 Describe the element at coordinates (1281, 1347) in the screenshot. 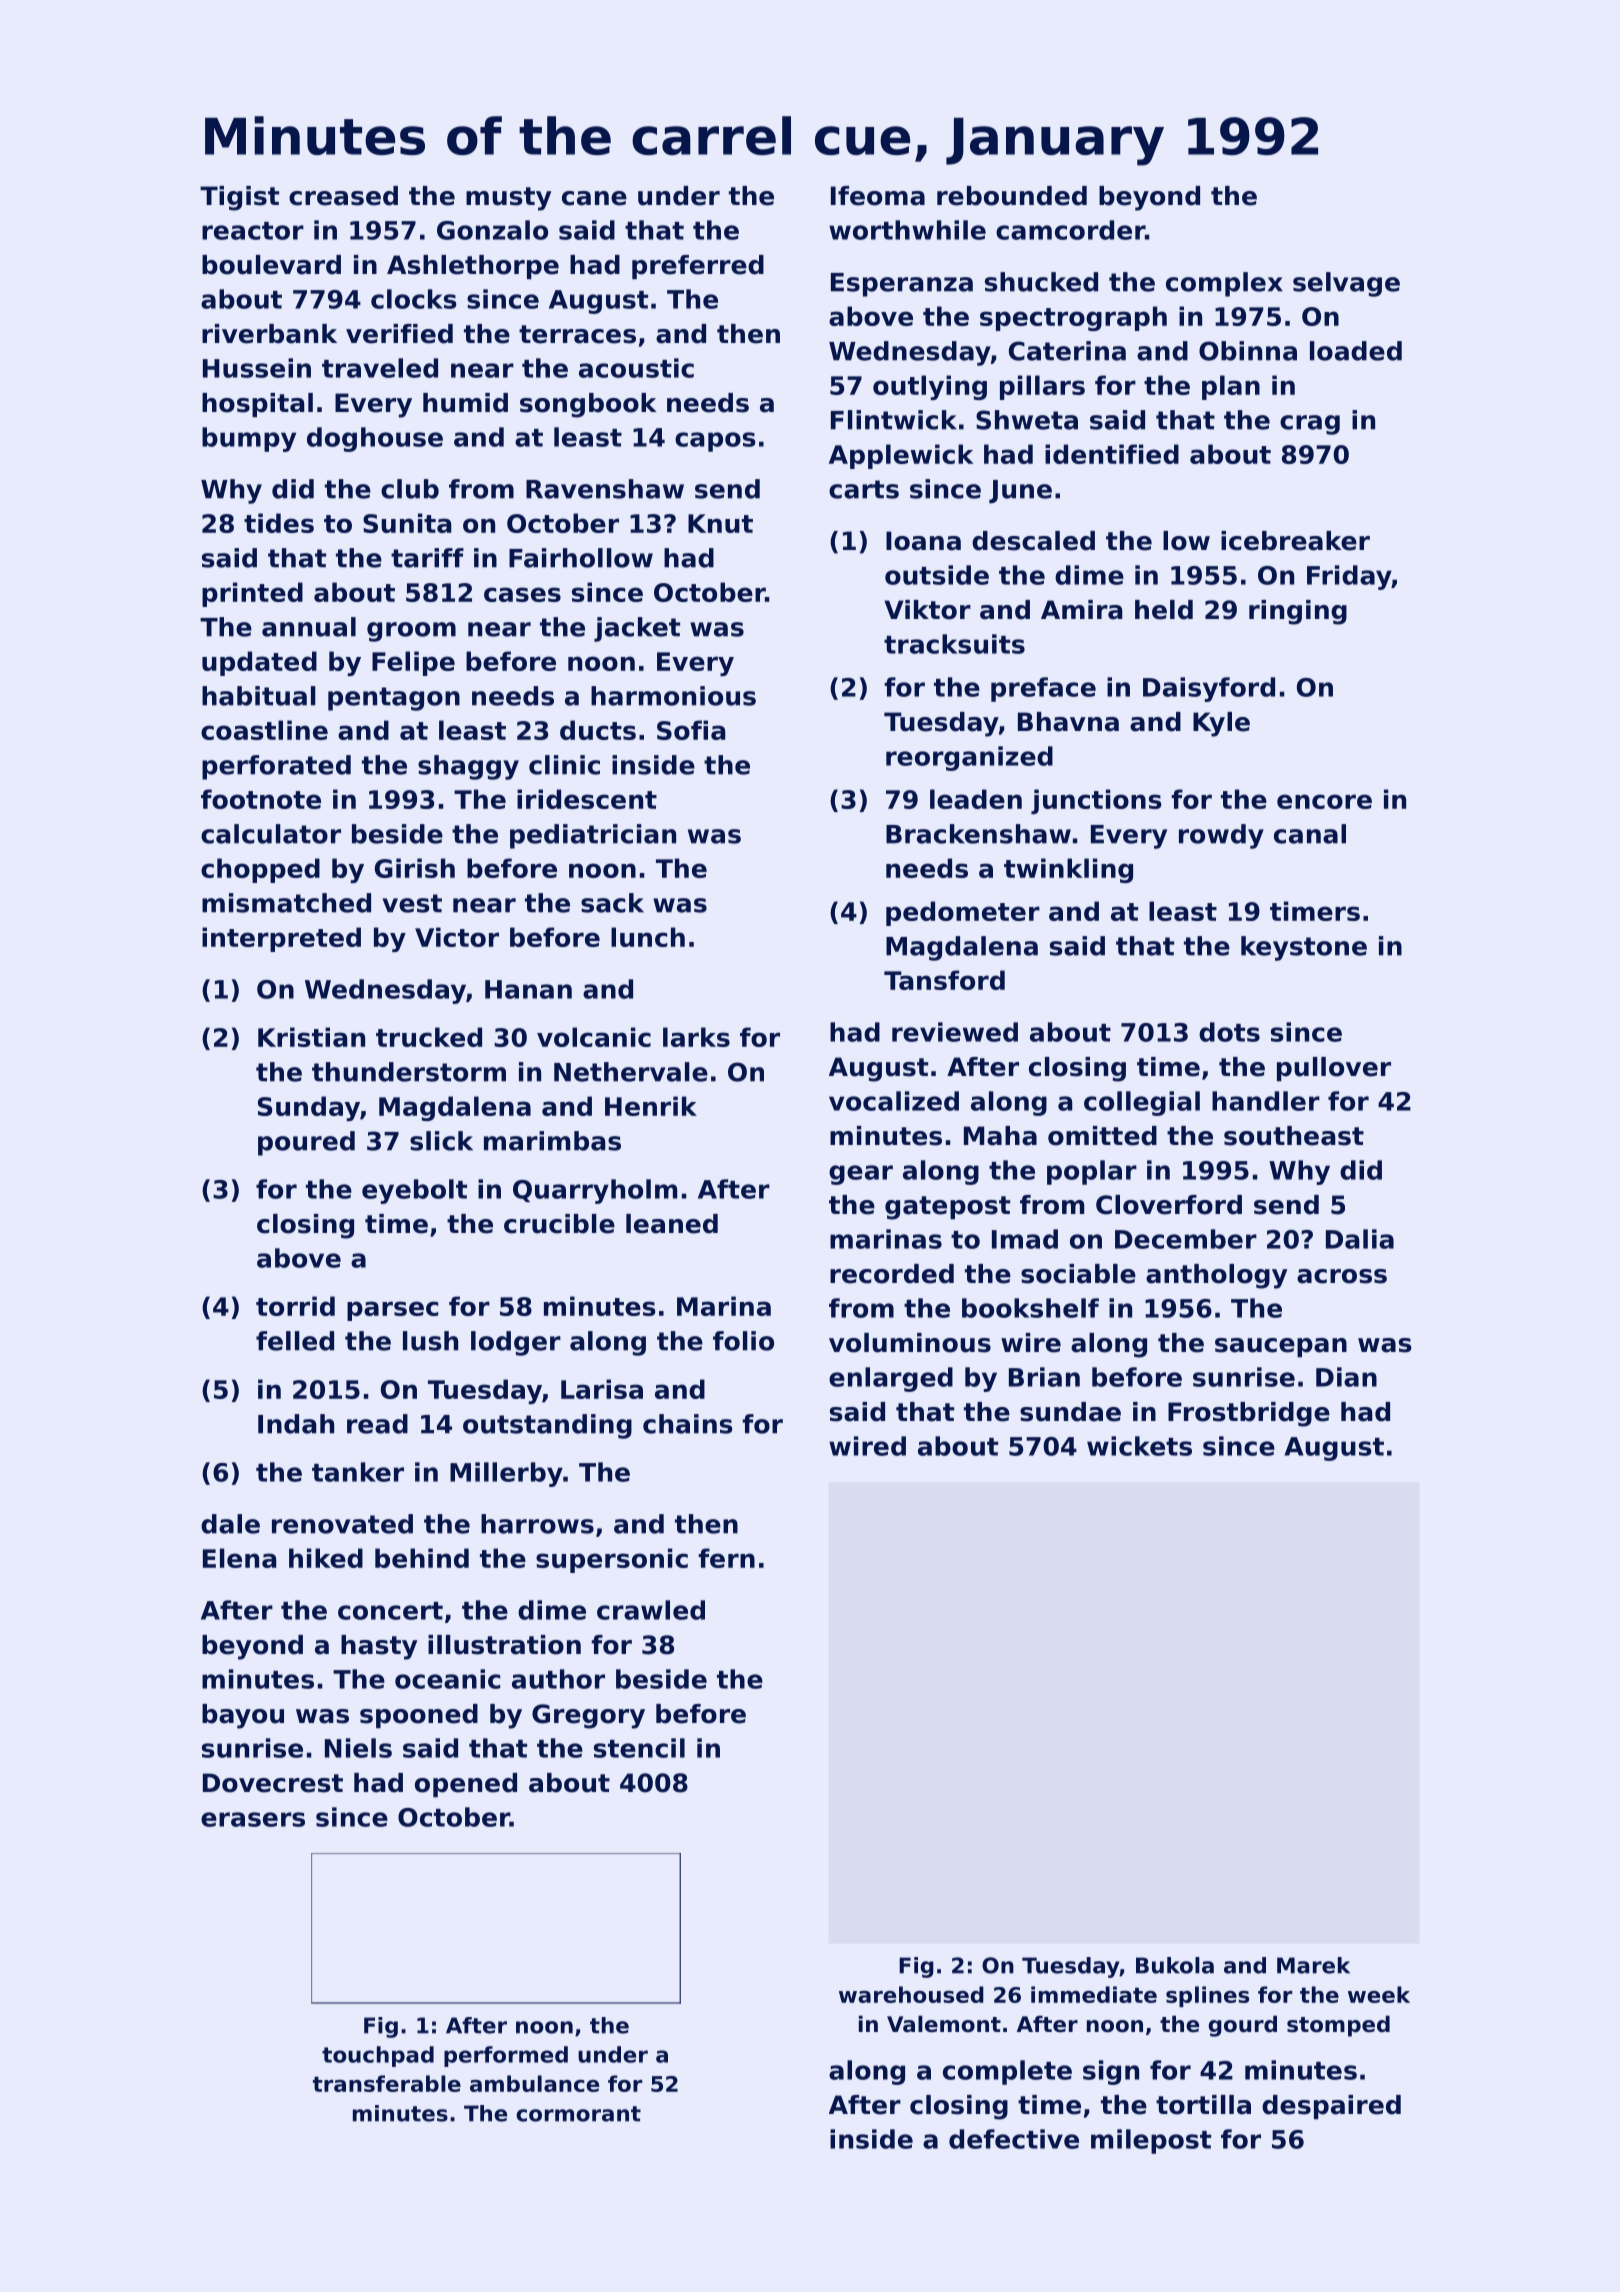

I see `saucepan` at that location.
